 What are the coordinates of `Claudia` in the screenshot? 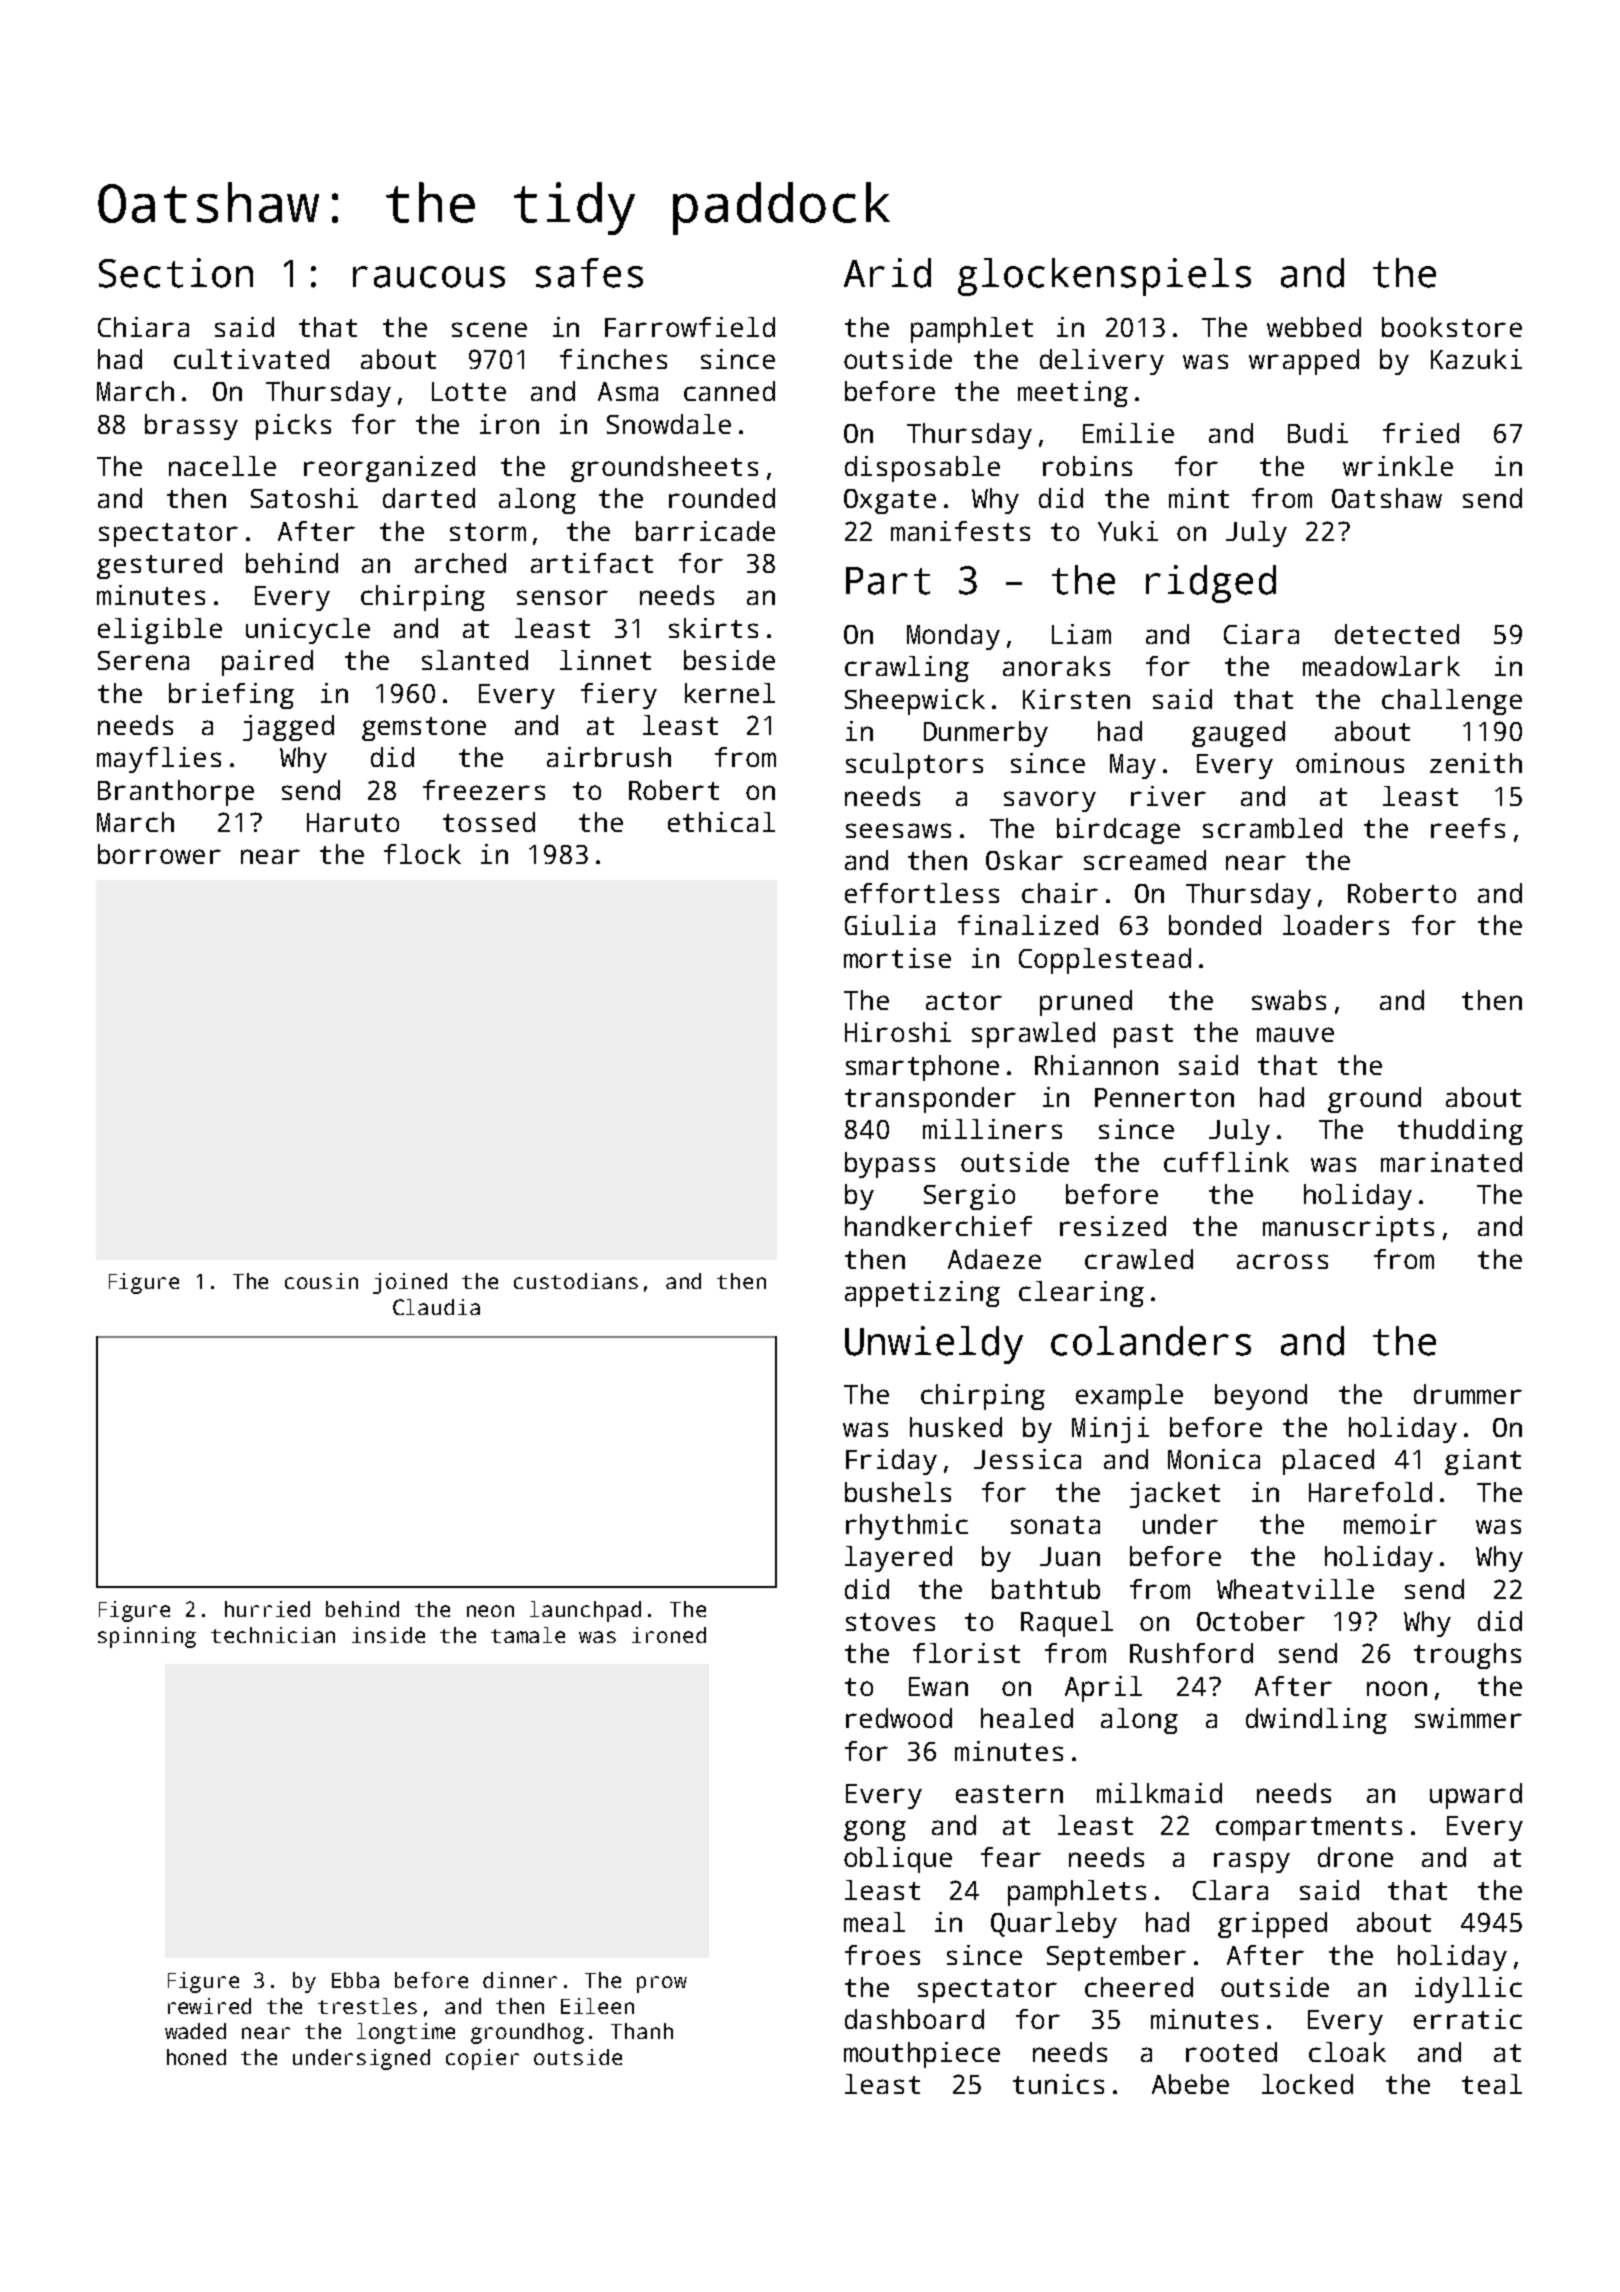 It's located at (436, 1307).
